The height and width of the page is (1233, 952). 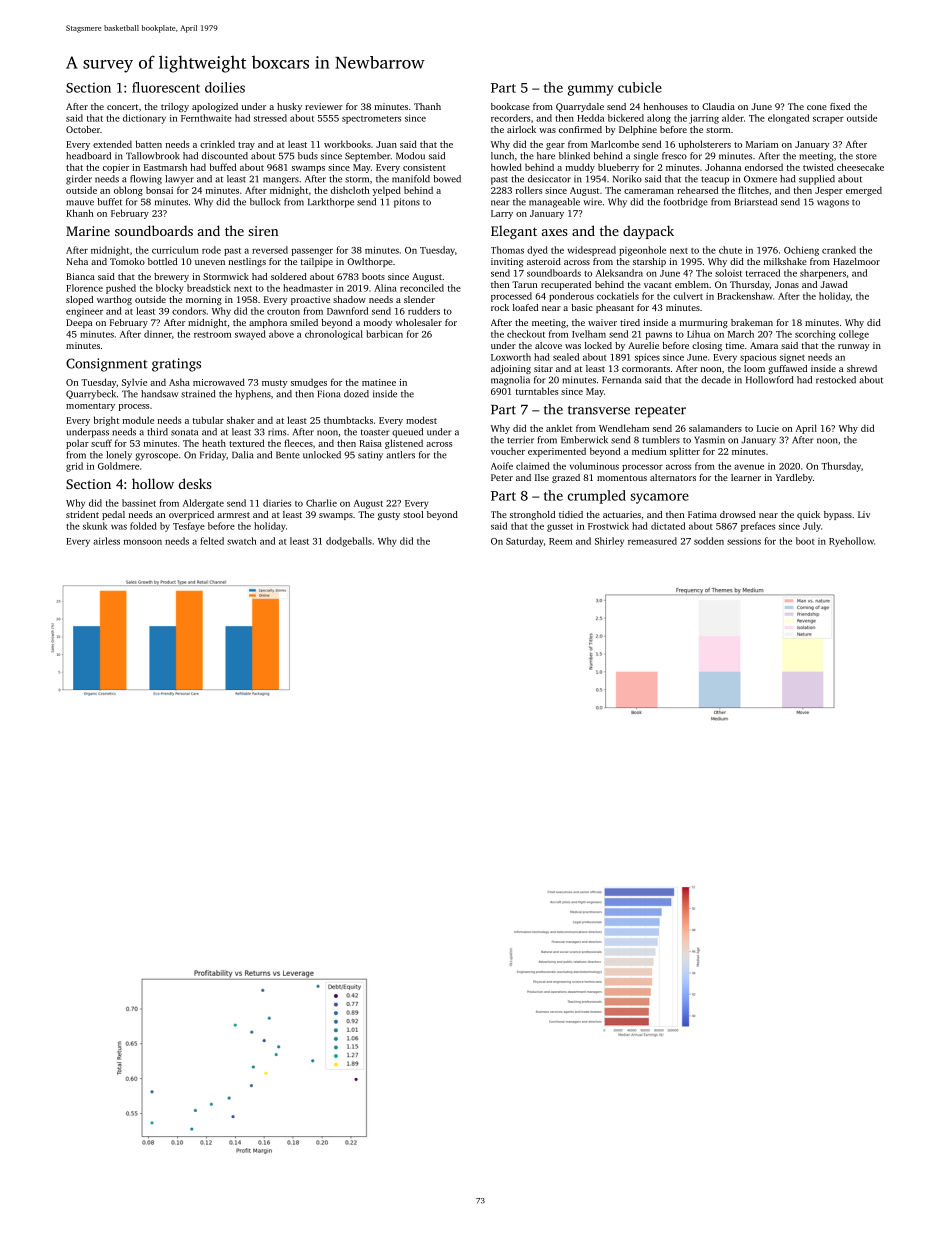 I want to click on apologized, so click(x=215, y=107).
